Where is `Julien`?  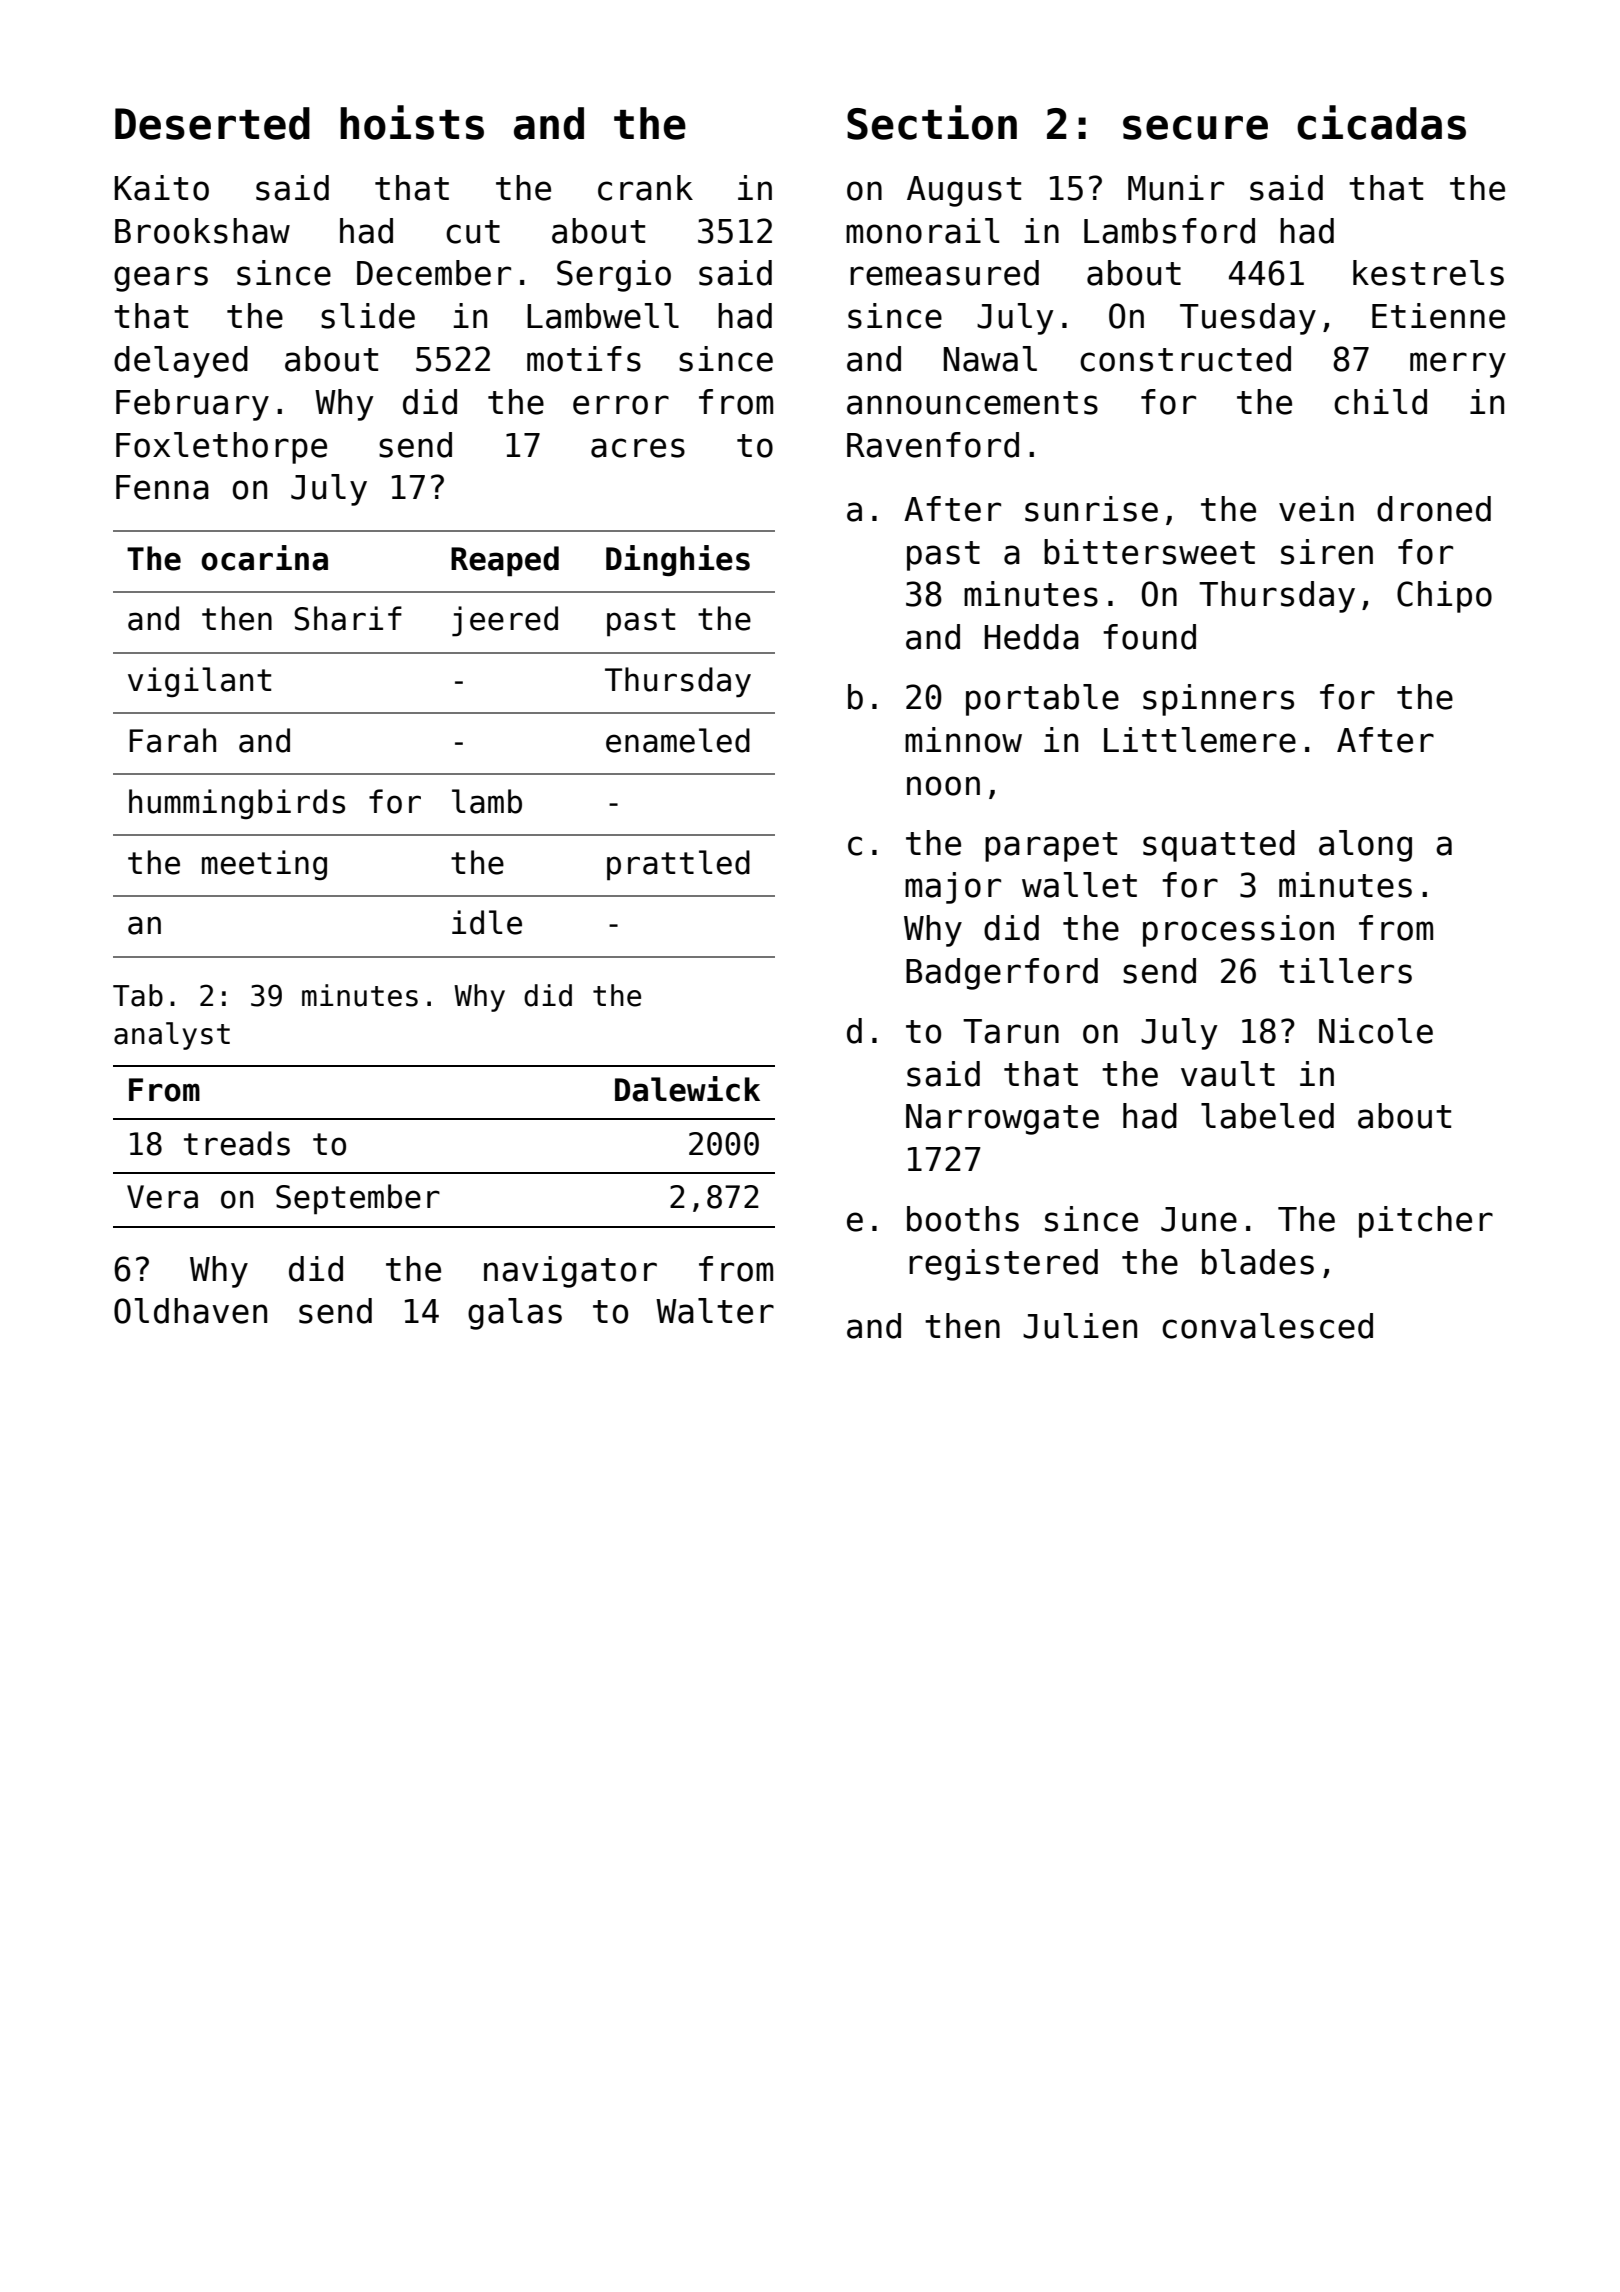 Julien is located at coordinates (1080, 1326).
